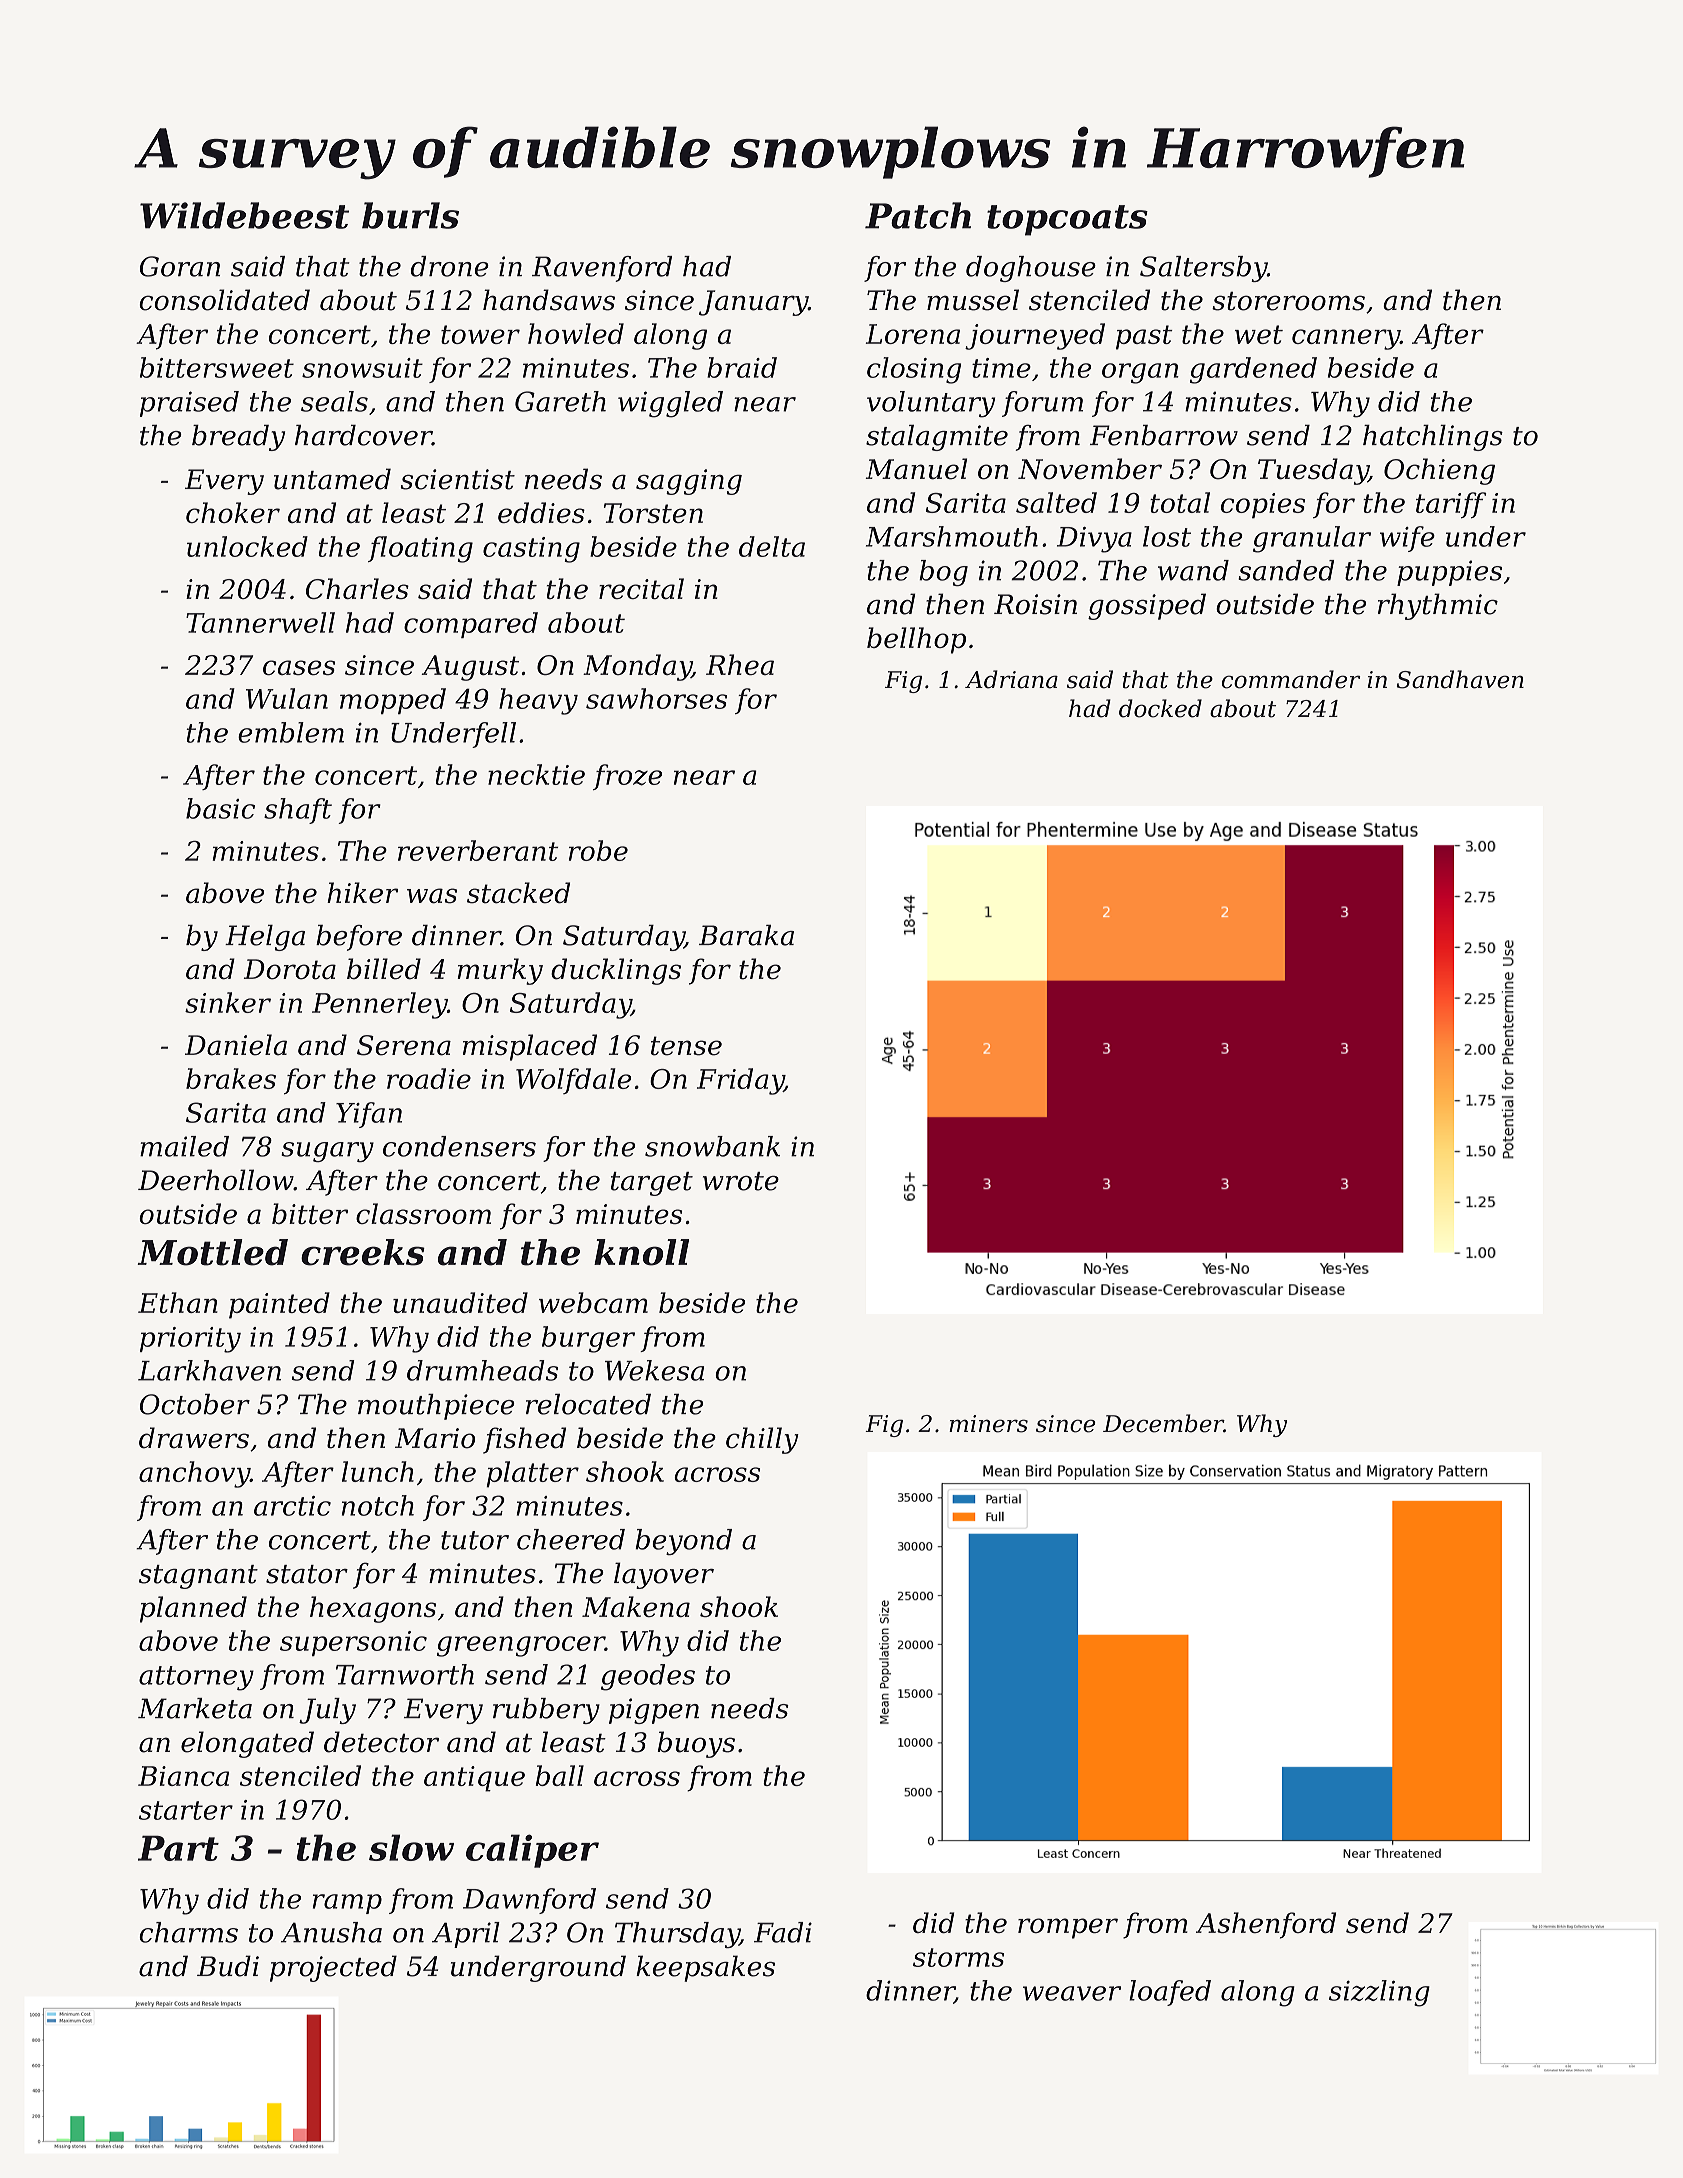 The image size is (1683, 2178). I want to click on drawers, so click(194, 1438).
